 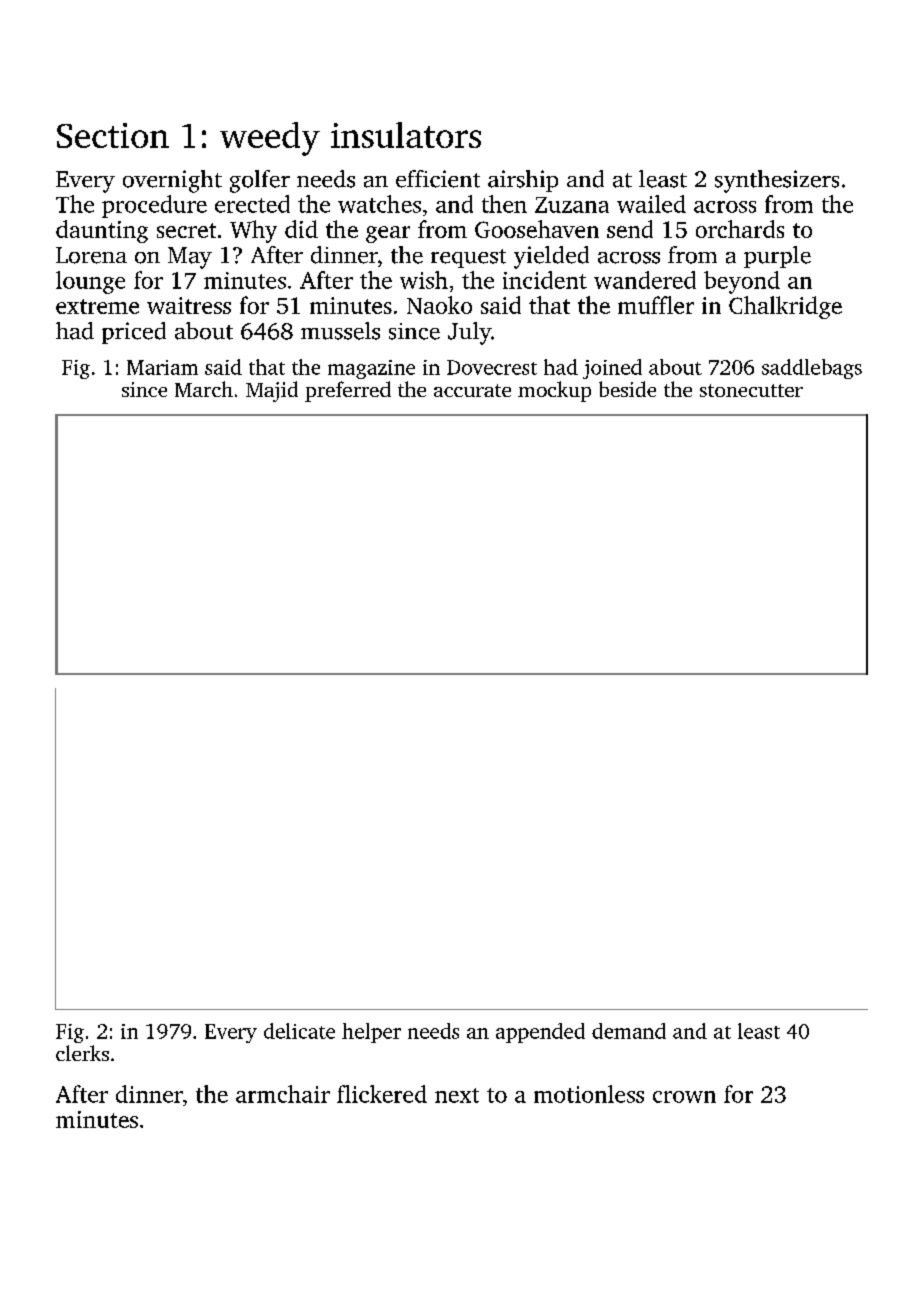 I want to click on stonecutter, so click(x=751, y=390).
